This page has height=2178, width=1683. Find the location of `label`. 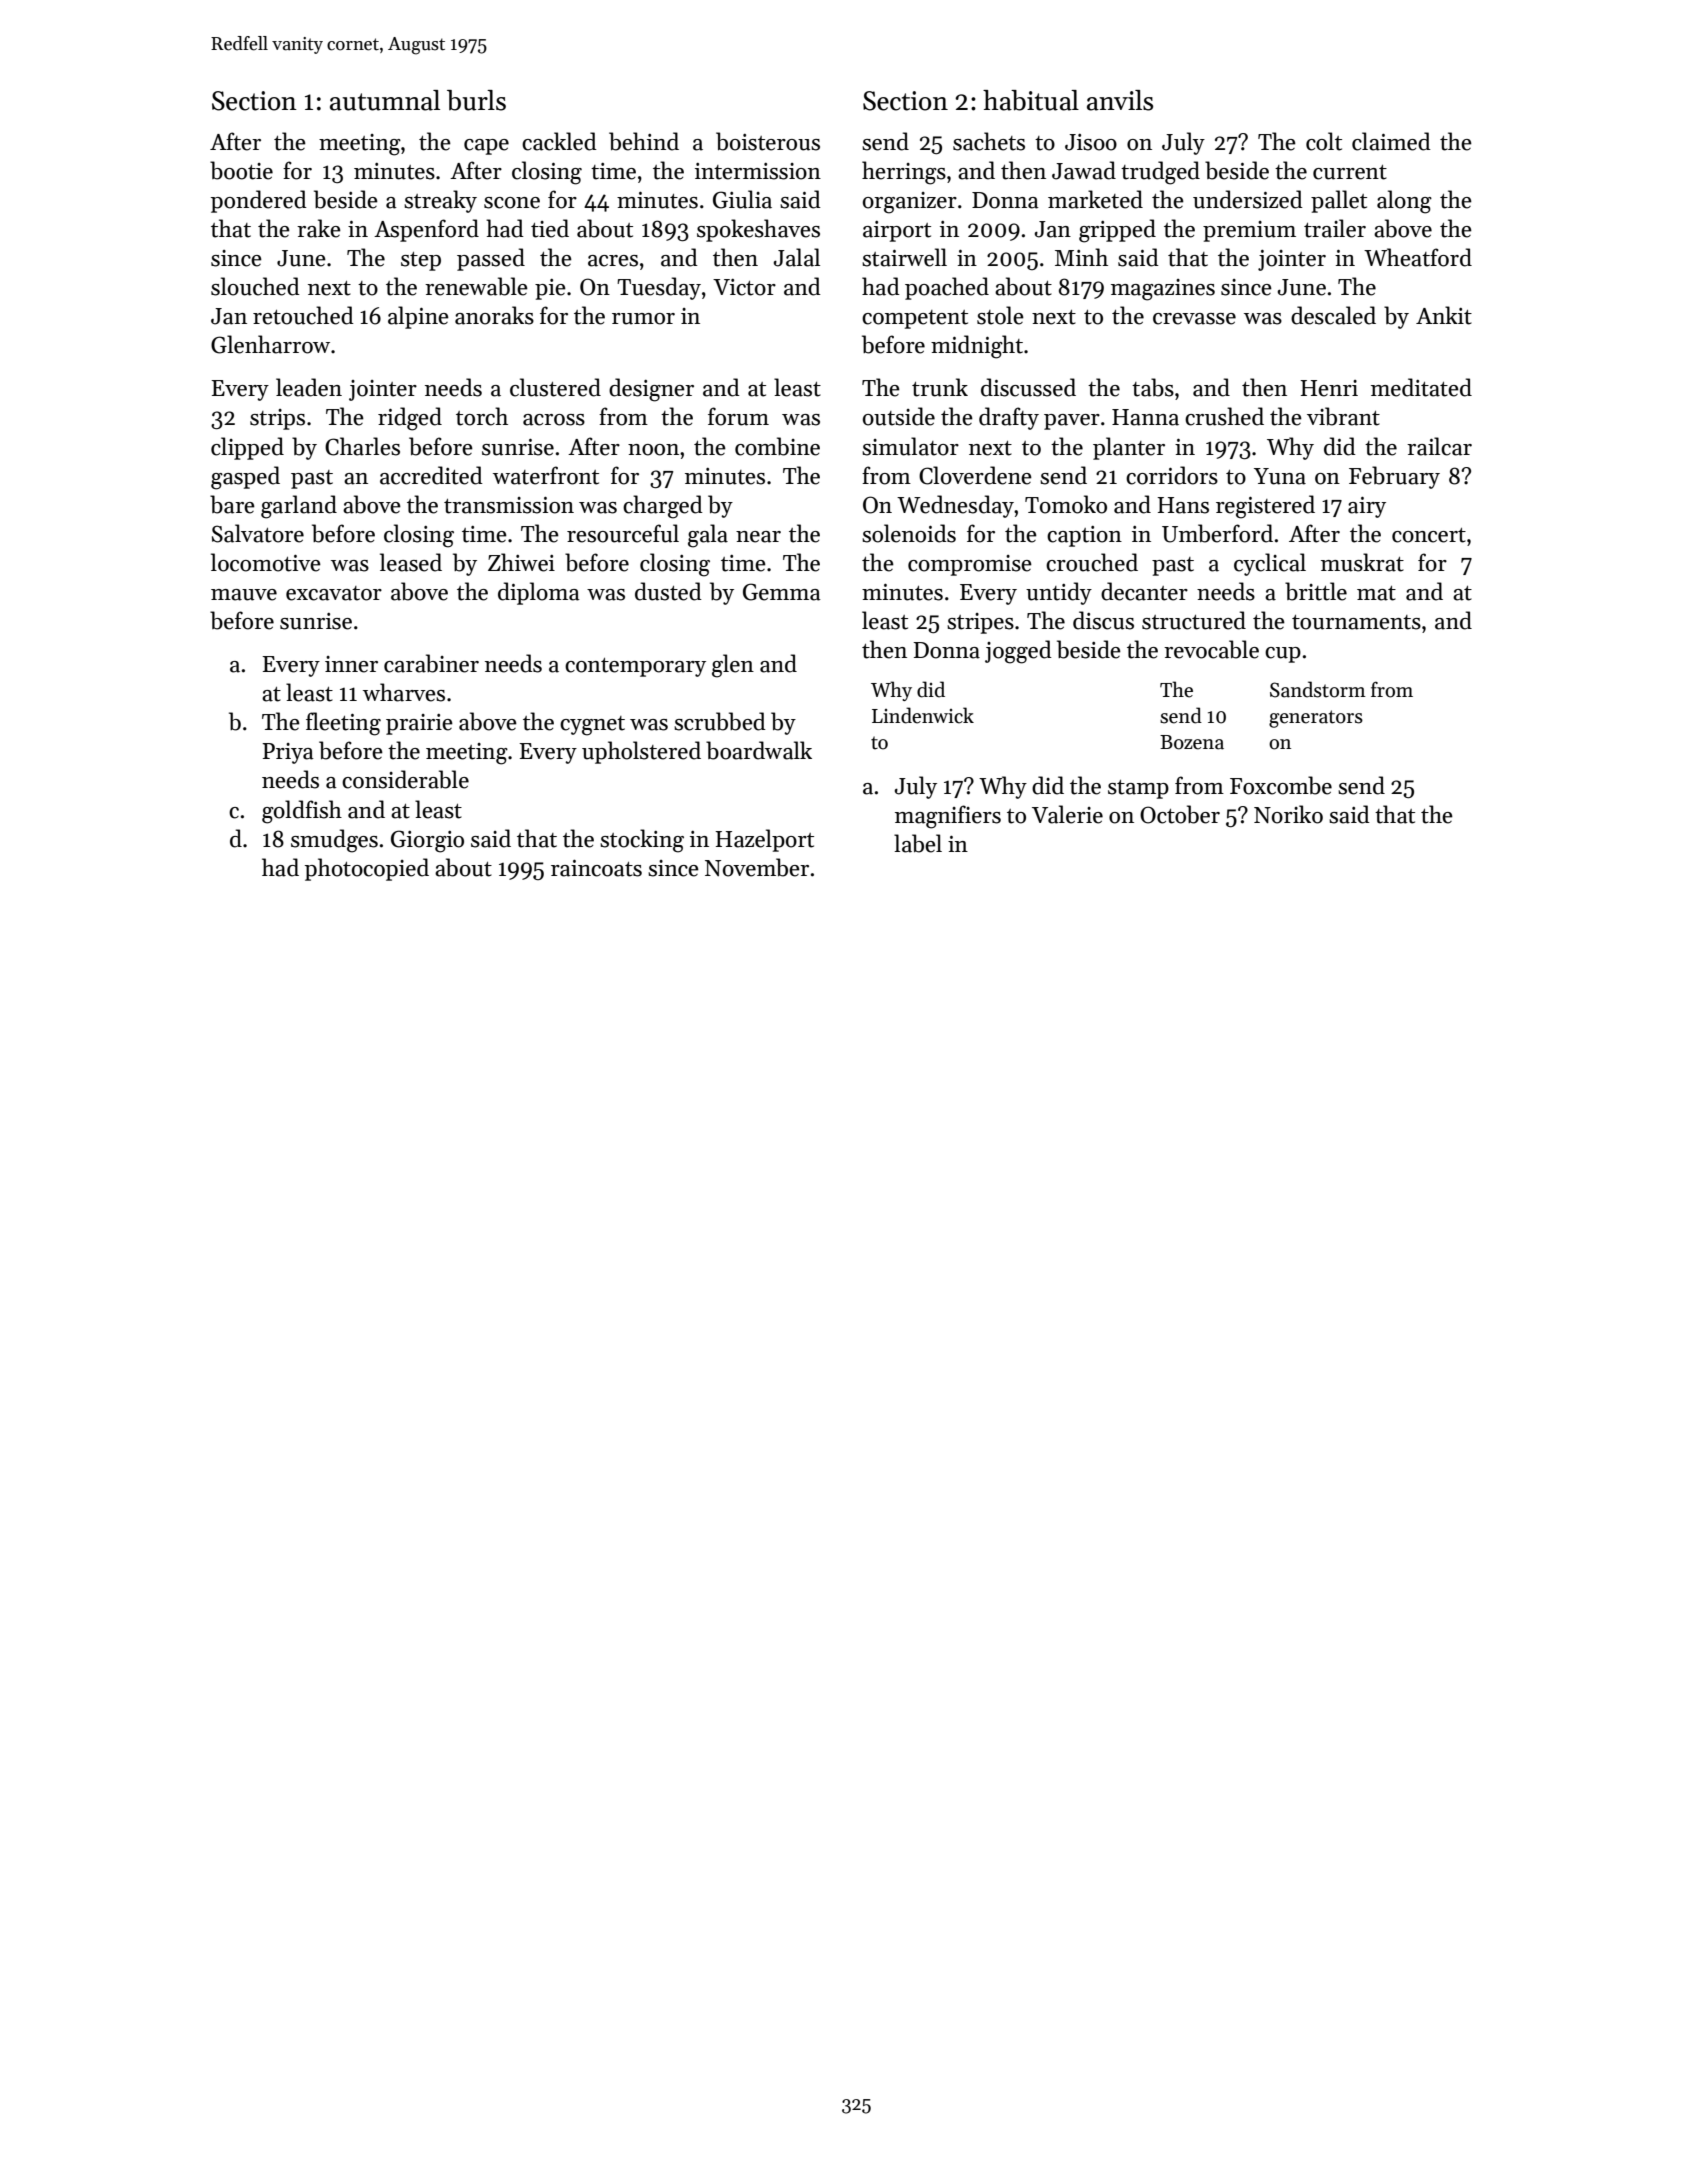

label is located at coordinates (918, 843).
